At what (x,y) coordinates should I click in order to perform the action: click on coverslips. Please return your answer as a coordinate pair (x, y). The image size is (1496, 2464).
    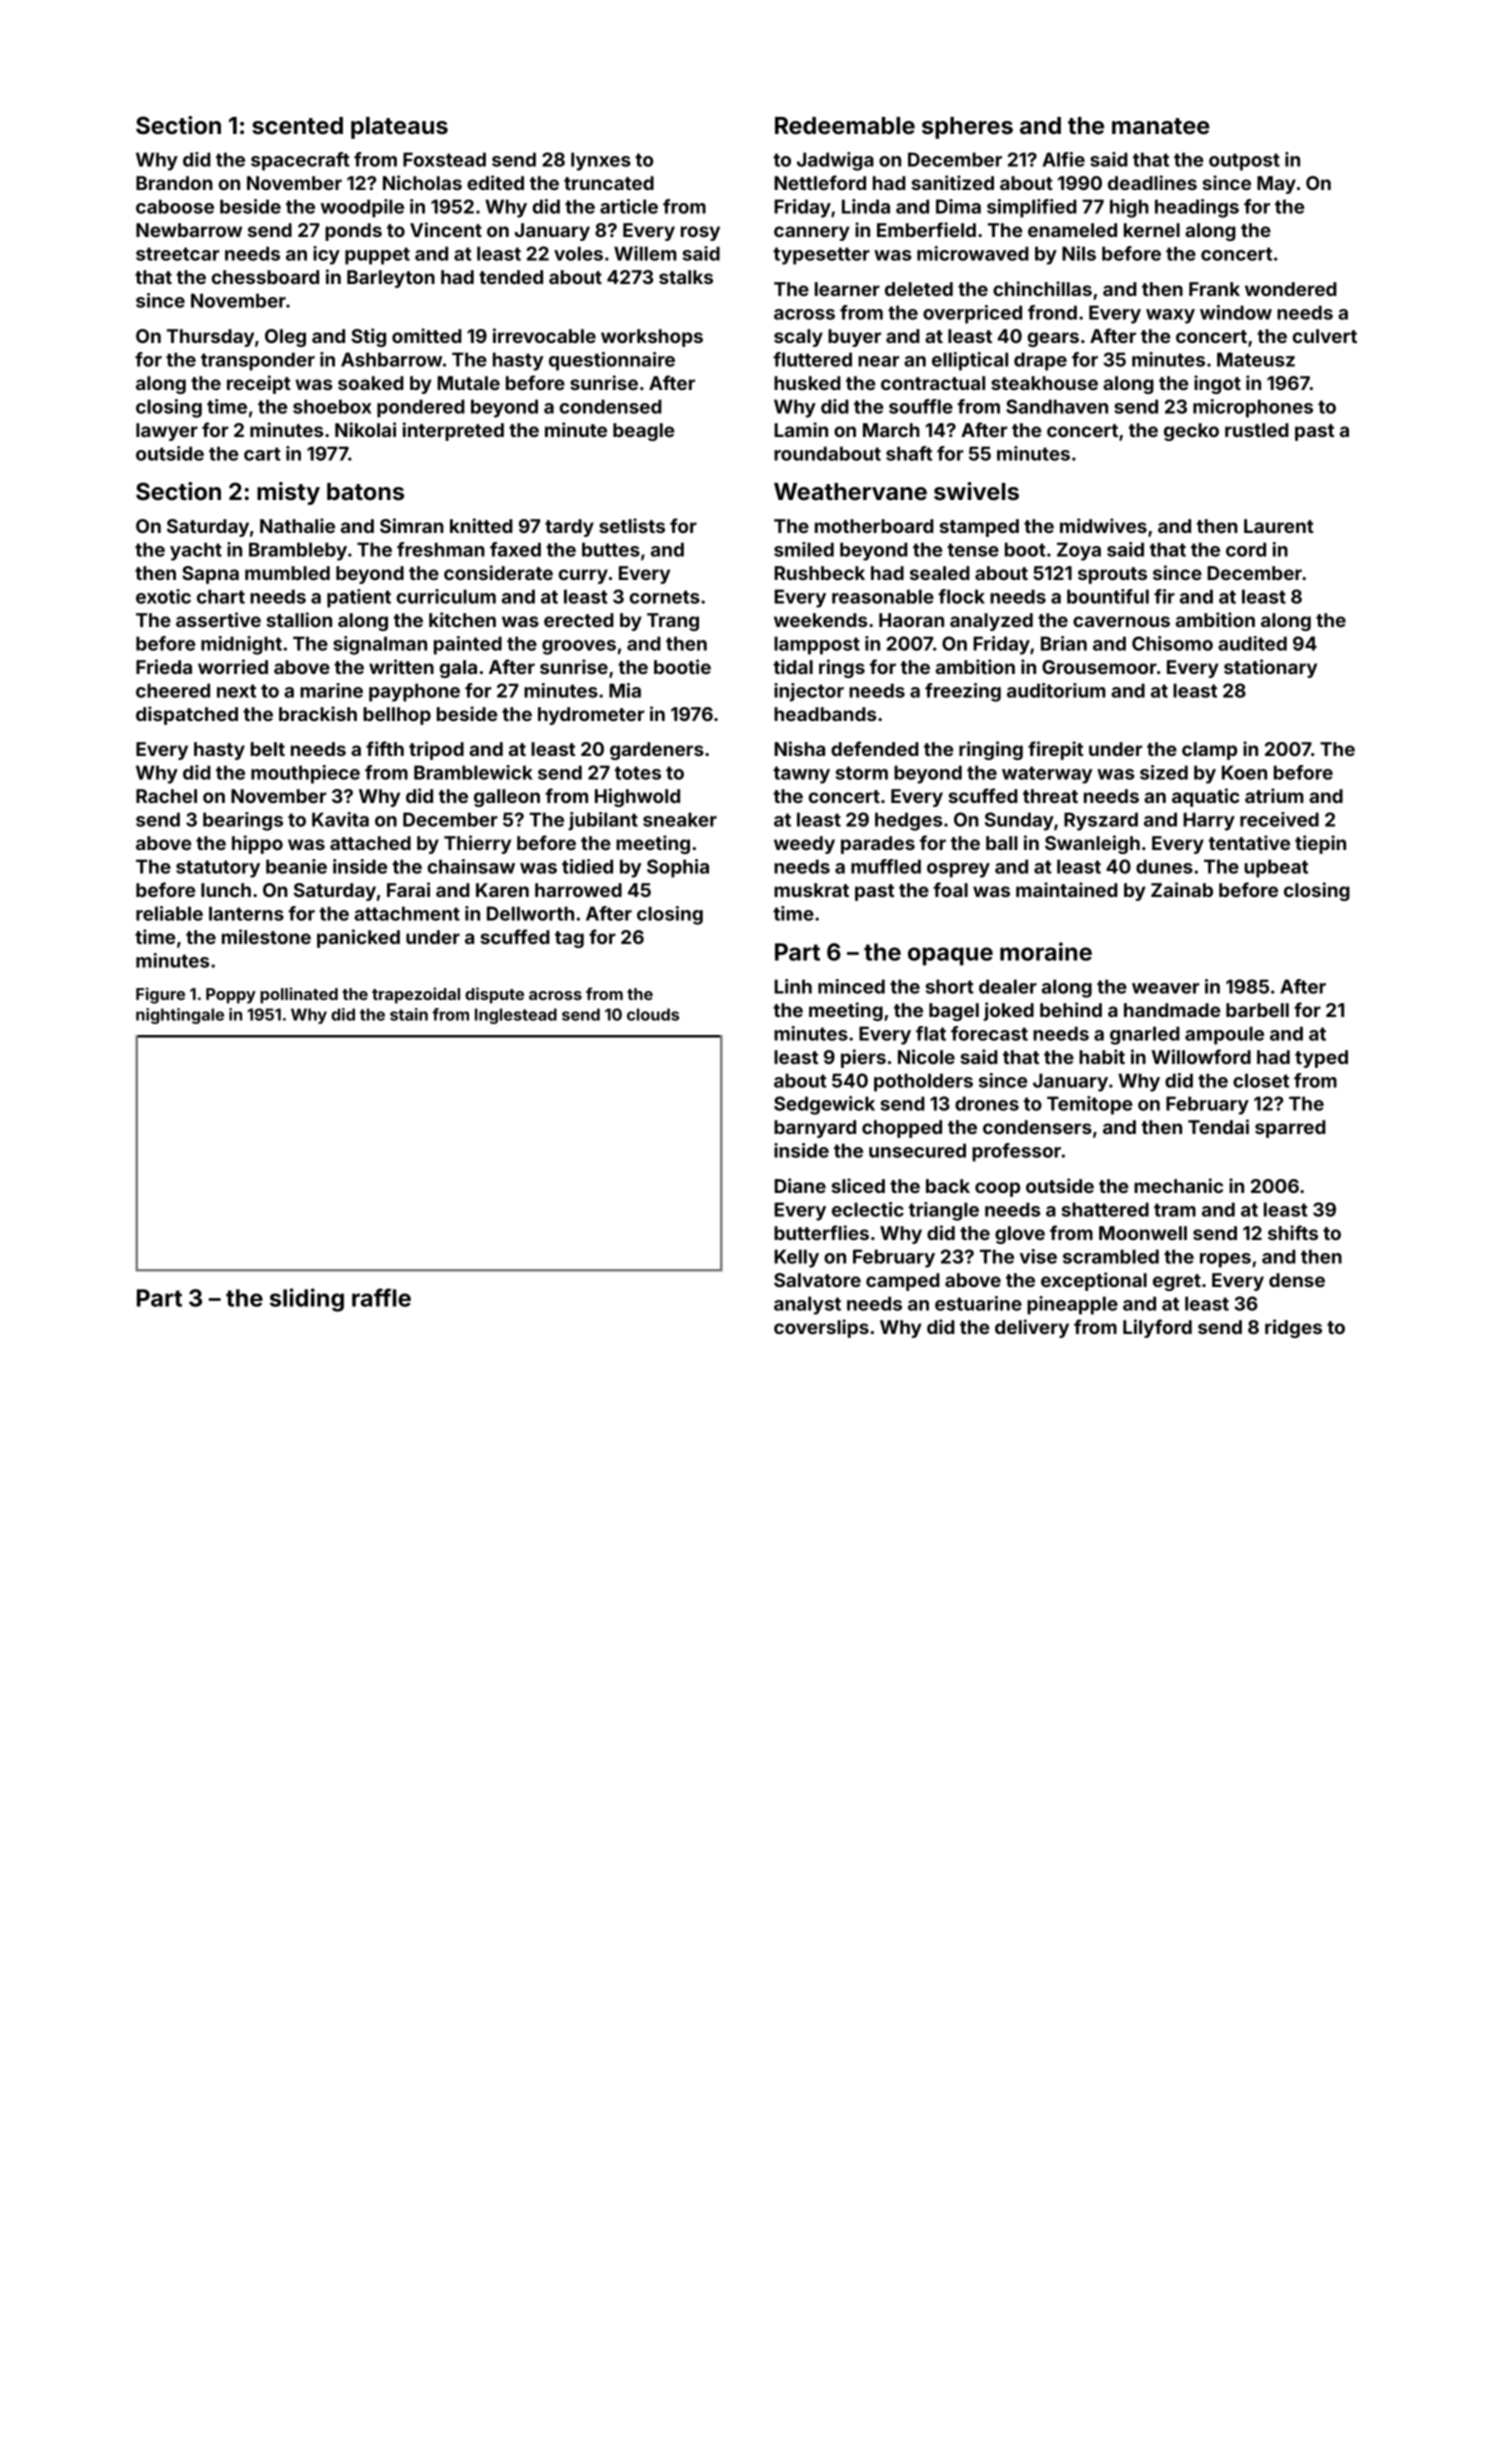
    Looking at the image, I should click on (821, 1328).
